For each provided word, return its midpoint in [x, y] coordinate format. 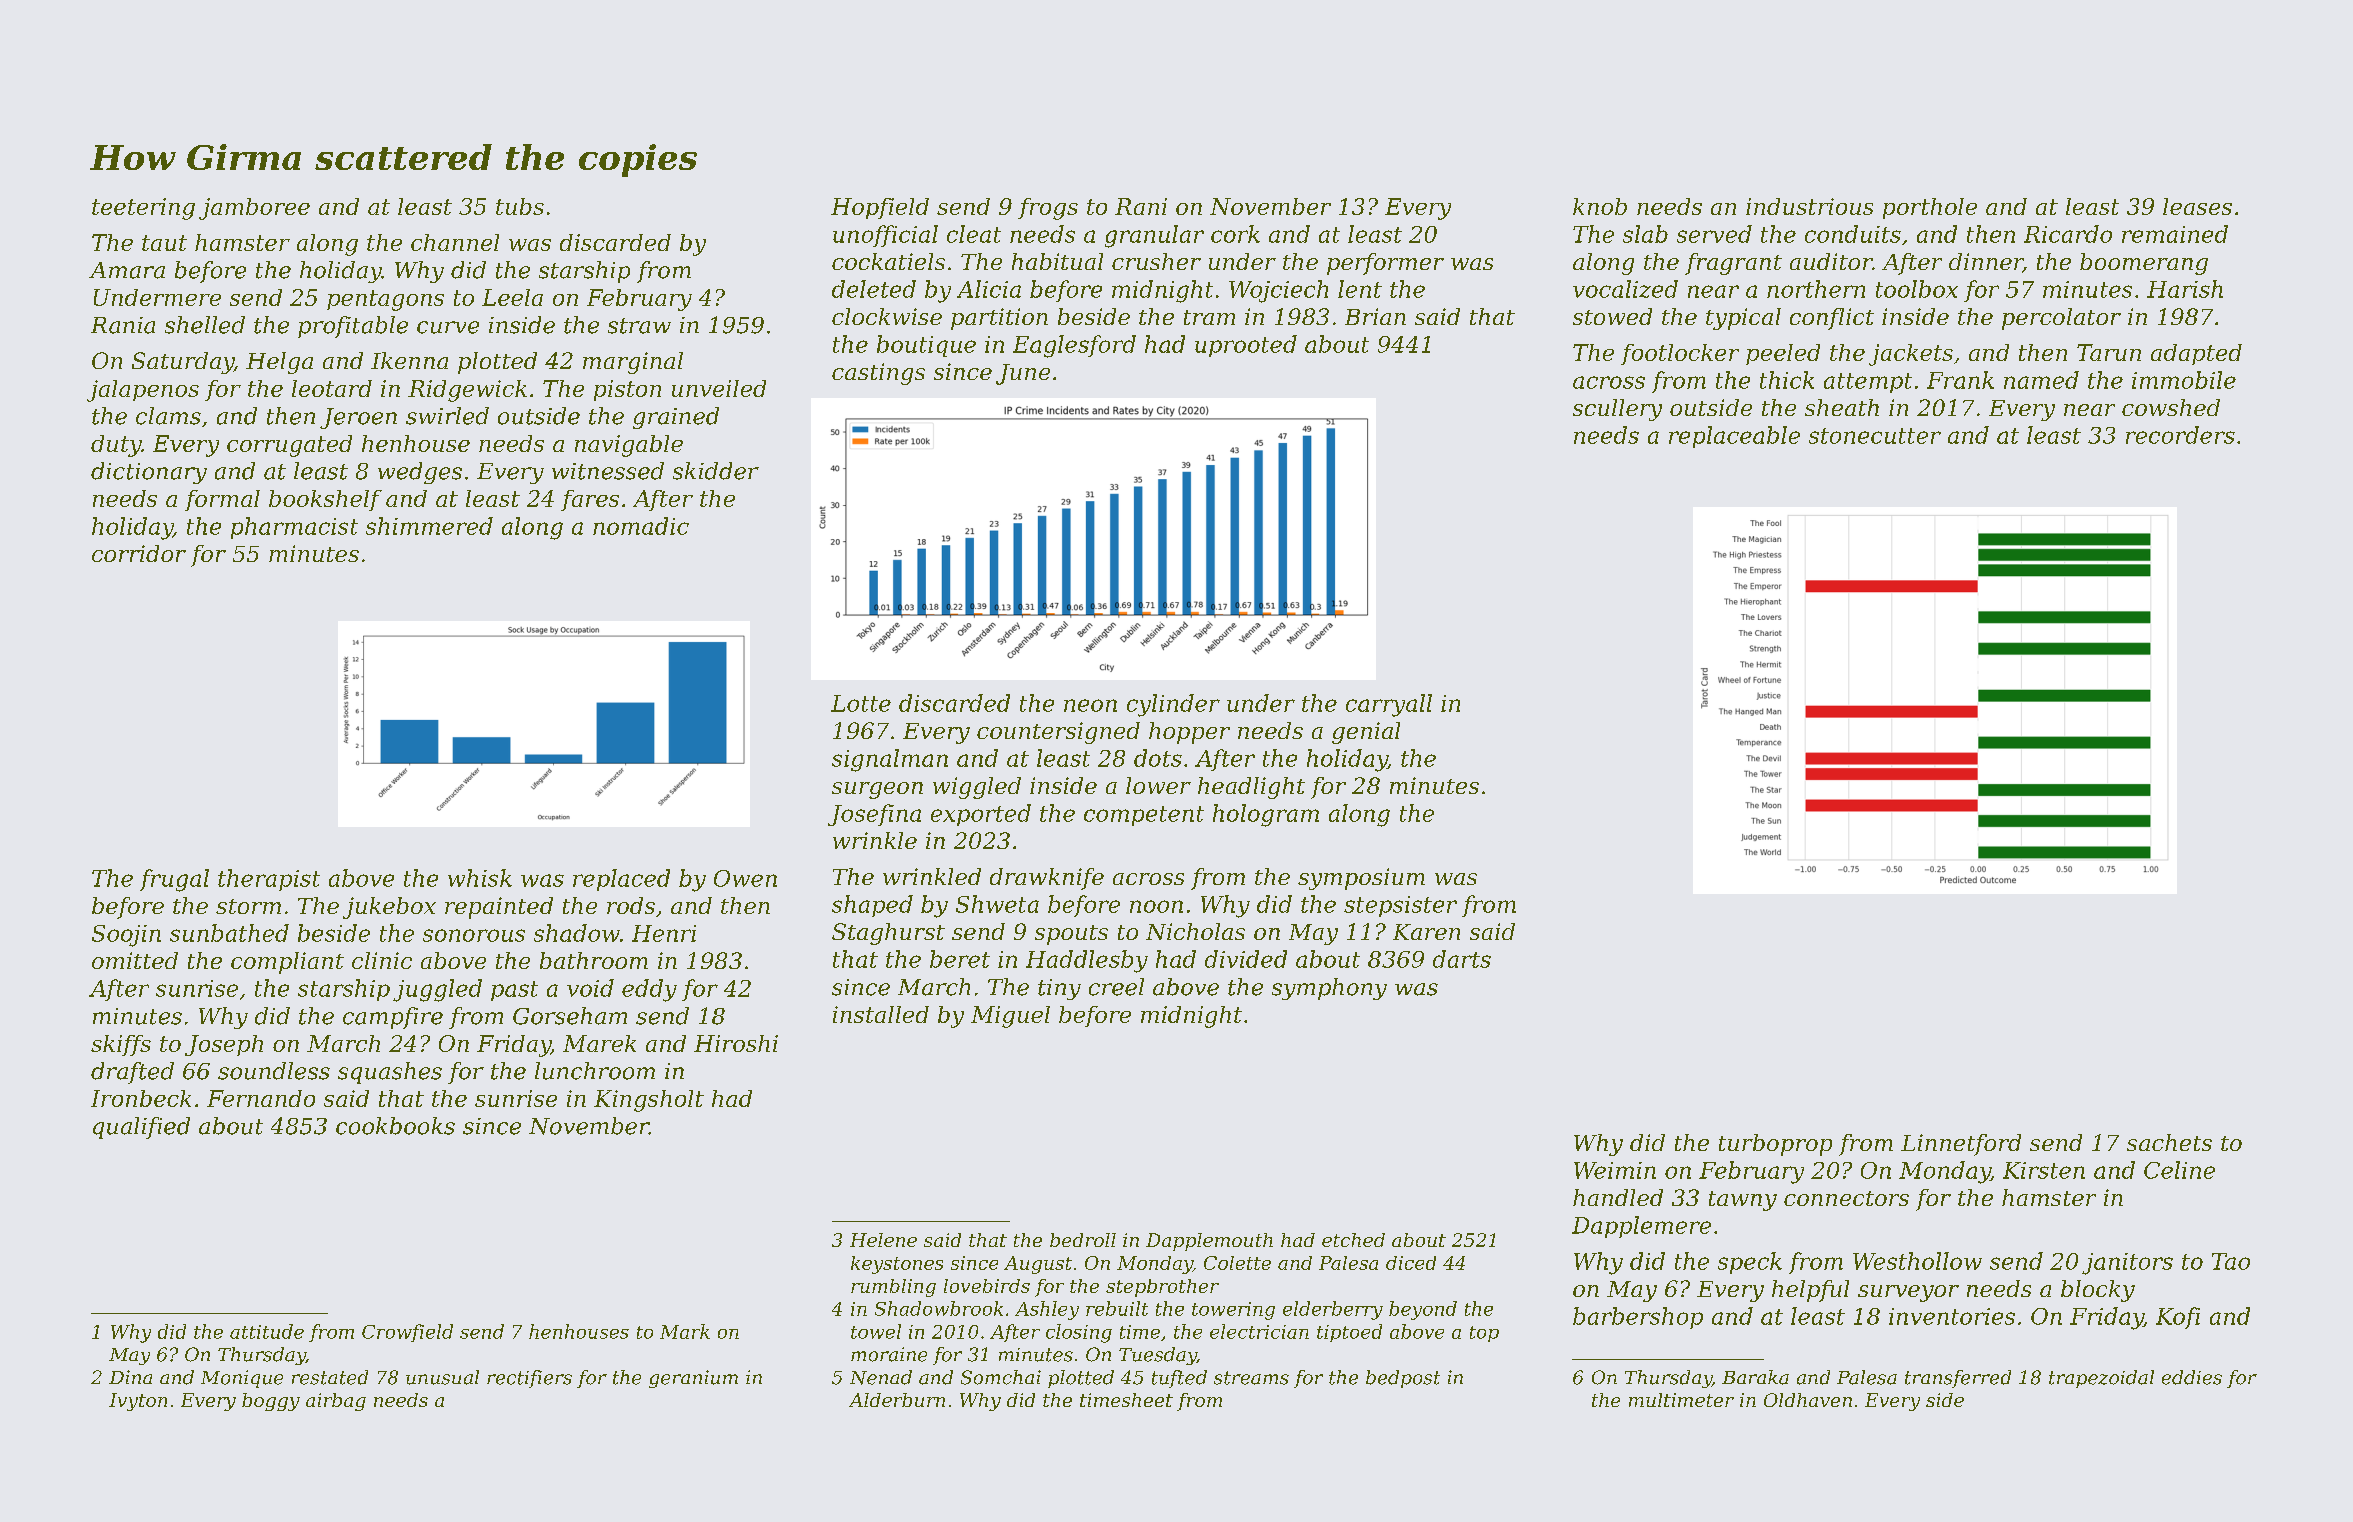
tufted [1179, 1379]
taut [164, 243]
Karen [1426, 932]
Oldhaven [1808, 1400]
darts [1462, 959]
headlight [1251, 788]
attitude [267, 1331]
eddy [649, 990]
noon [1156, 906]
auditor [1831, 261]
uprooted [1246, 346]
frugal [174, 880]
